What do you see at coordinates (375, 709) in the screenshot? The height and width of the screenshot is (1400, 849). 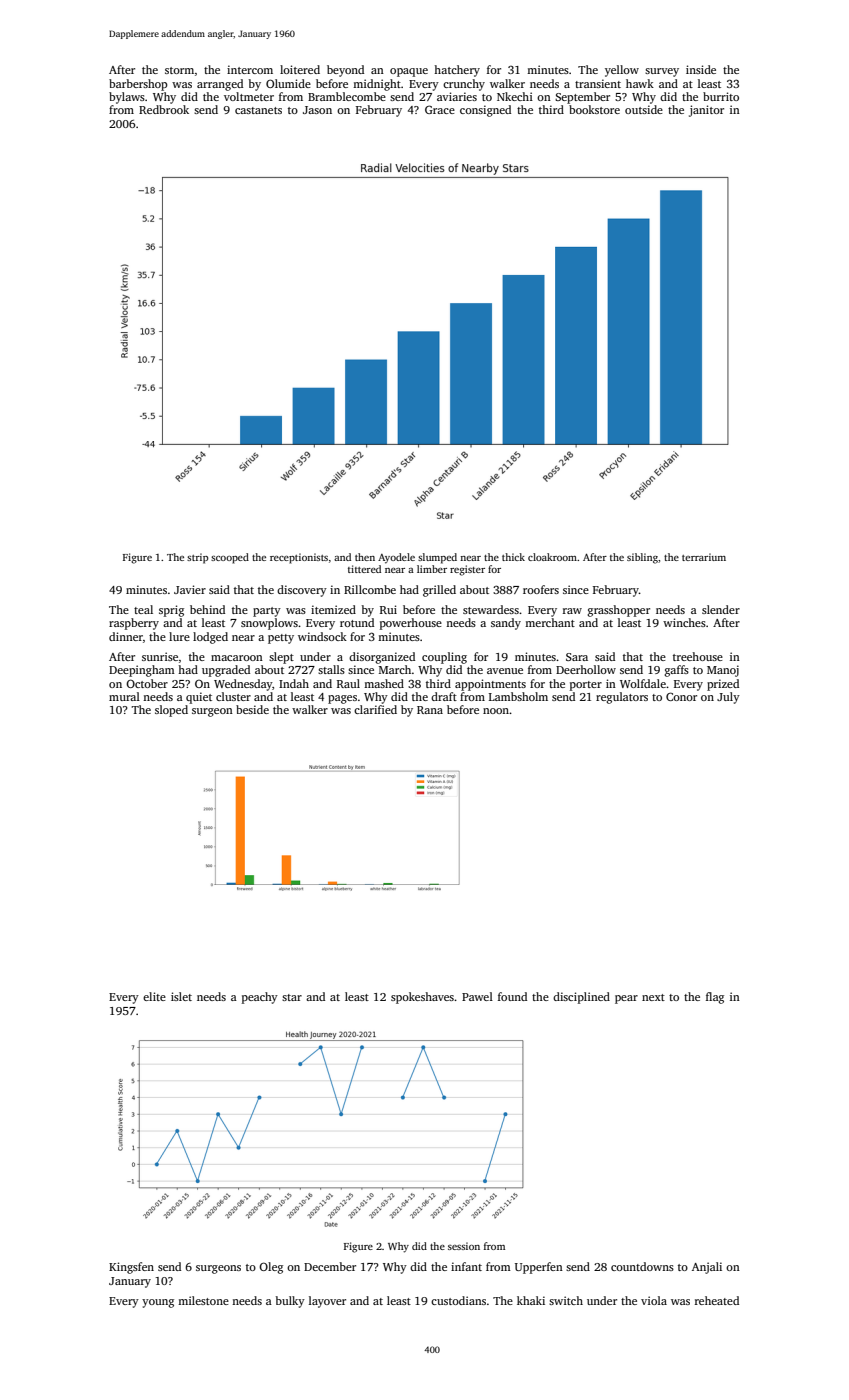 I see `clarified` at bounding box center [375, 709].
